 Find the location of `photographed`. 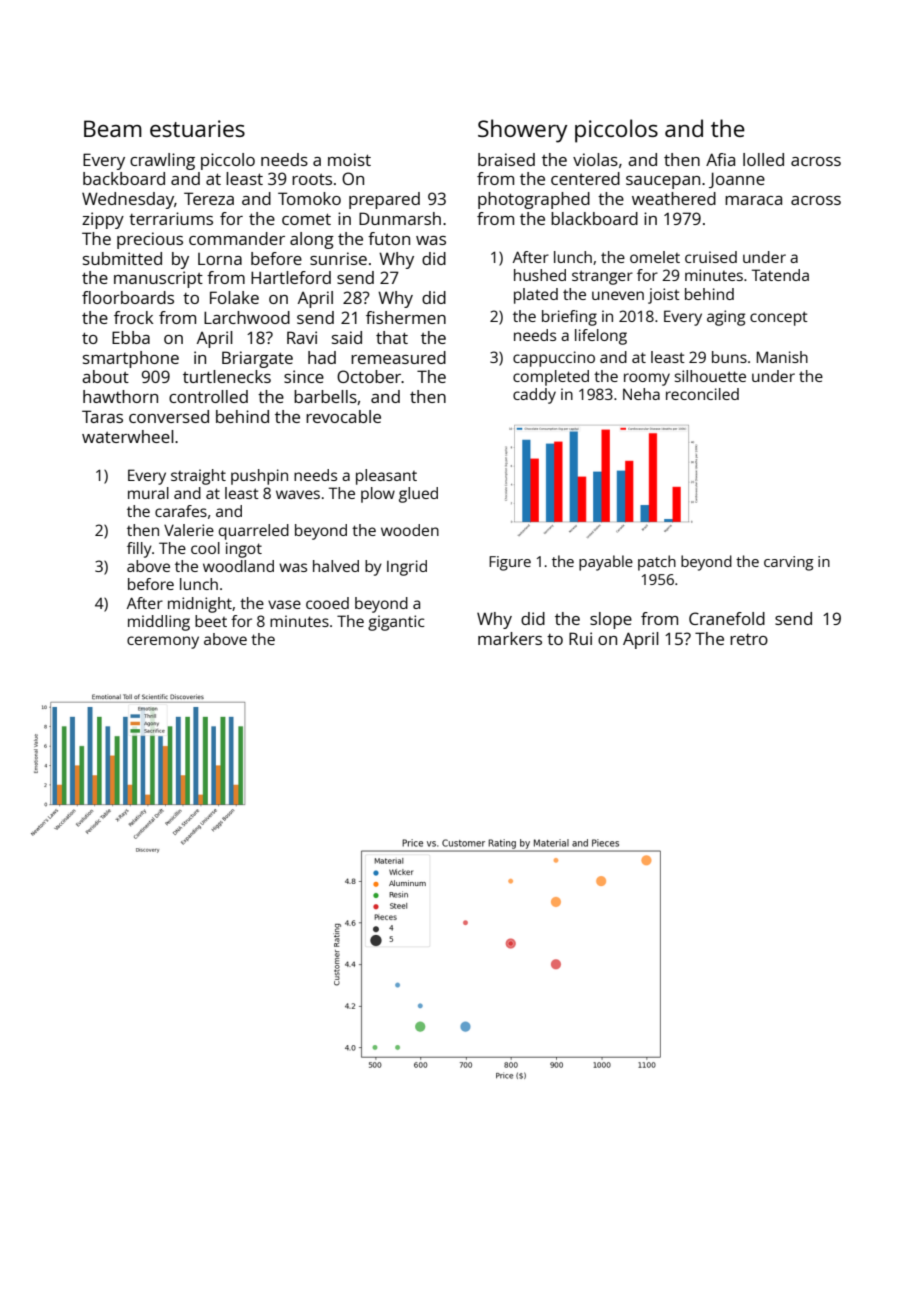

photographed is located at coordinates (534, 200).
